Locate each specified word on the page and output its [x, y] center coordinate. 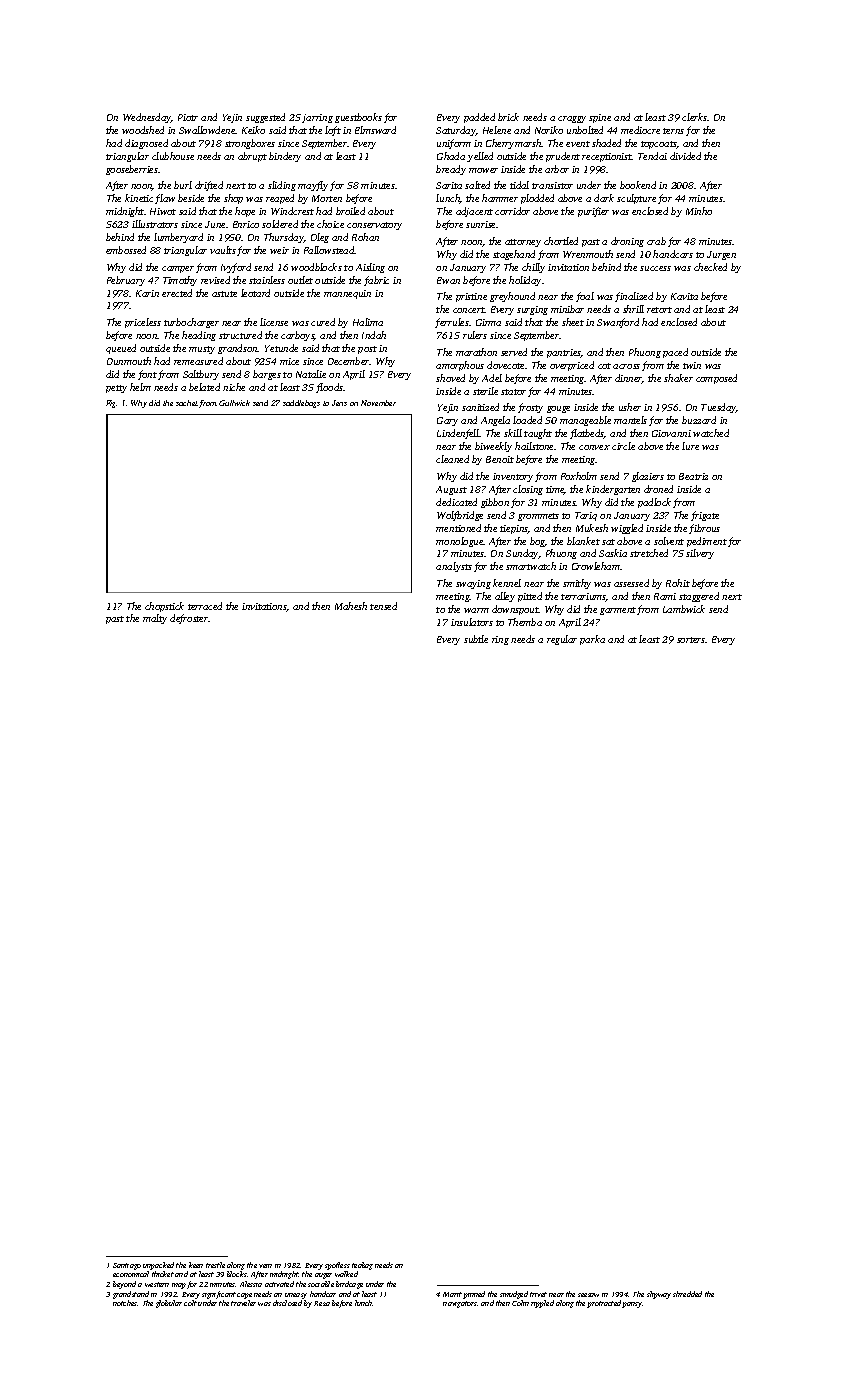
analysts [454, 567]
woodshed [143, 130]
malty [155, 619]
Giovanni [671, 433]
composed [716, 379]
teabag [362, 1266]
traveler [243, 1303]
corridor [512, 211]
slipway [659, 1295]
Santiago [127, 1266]
